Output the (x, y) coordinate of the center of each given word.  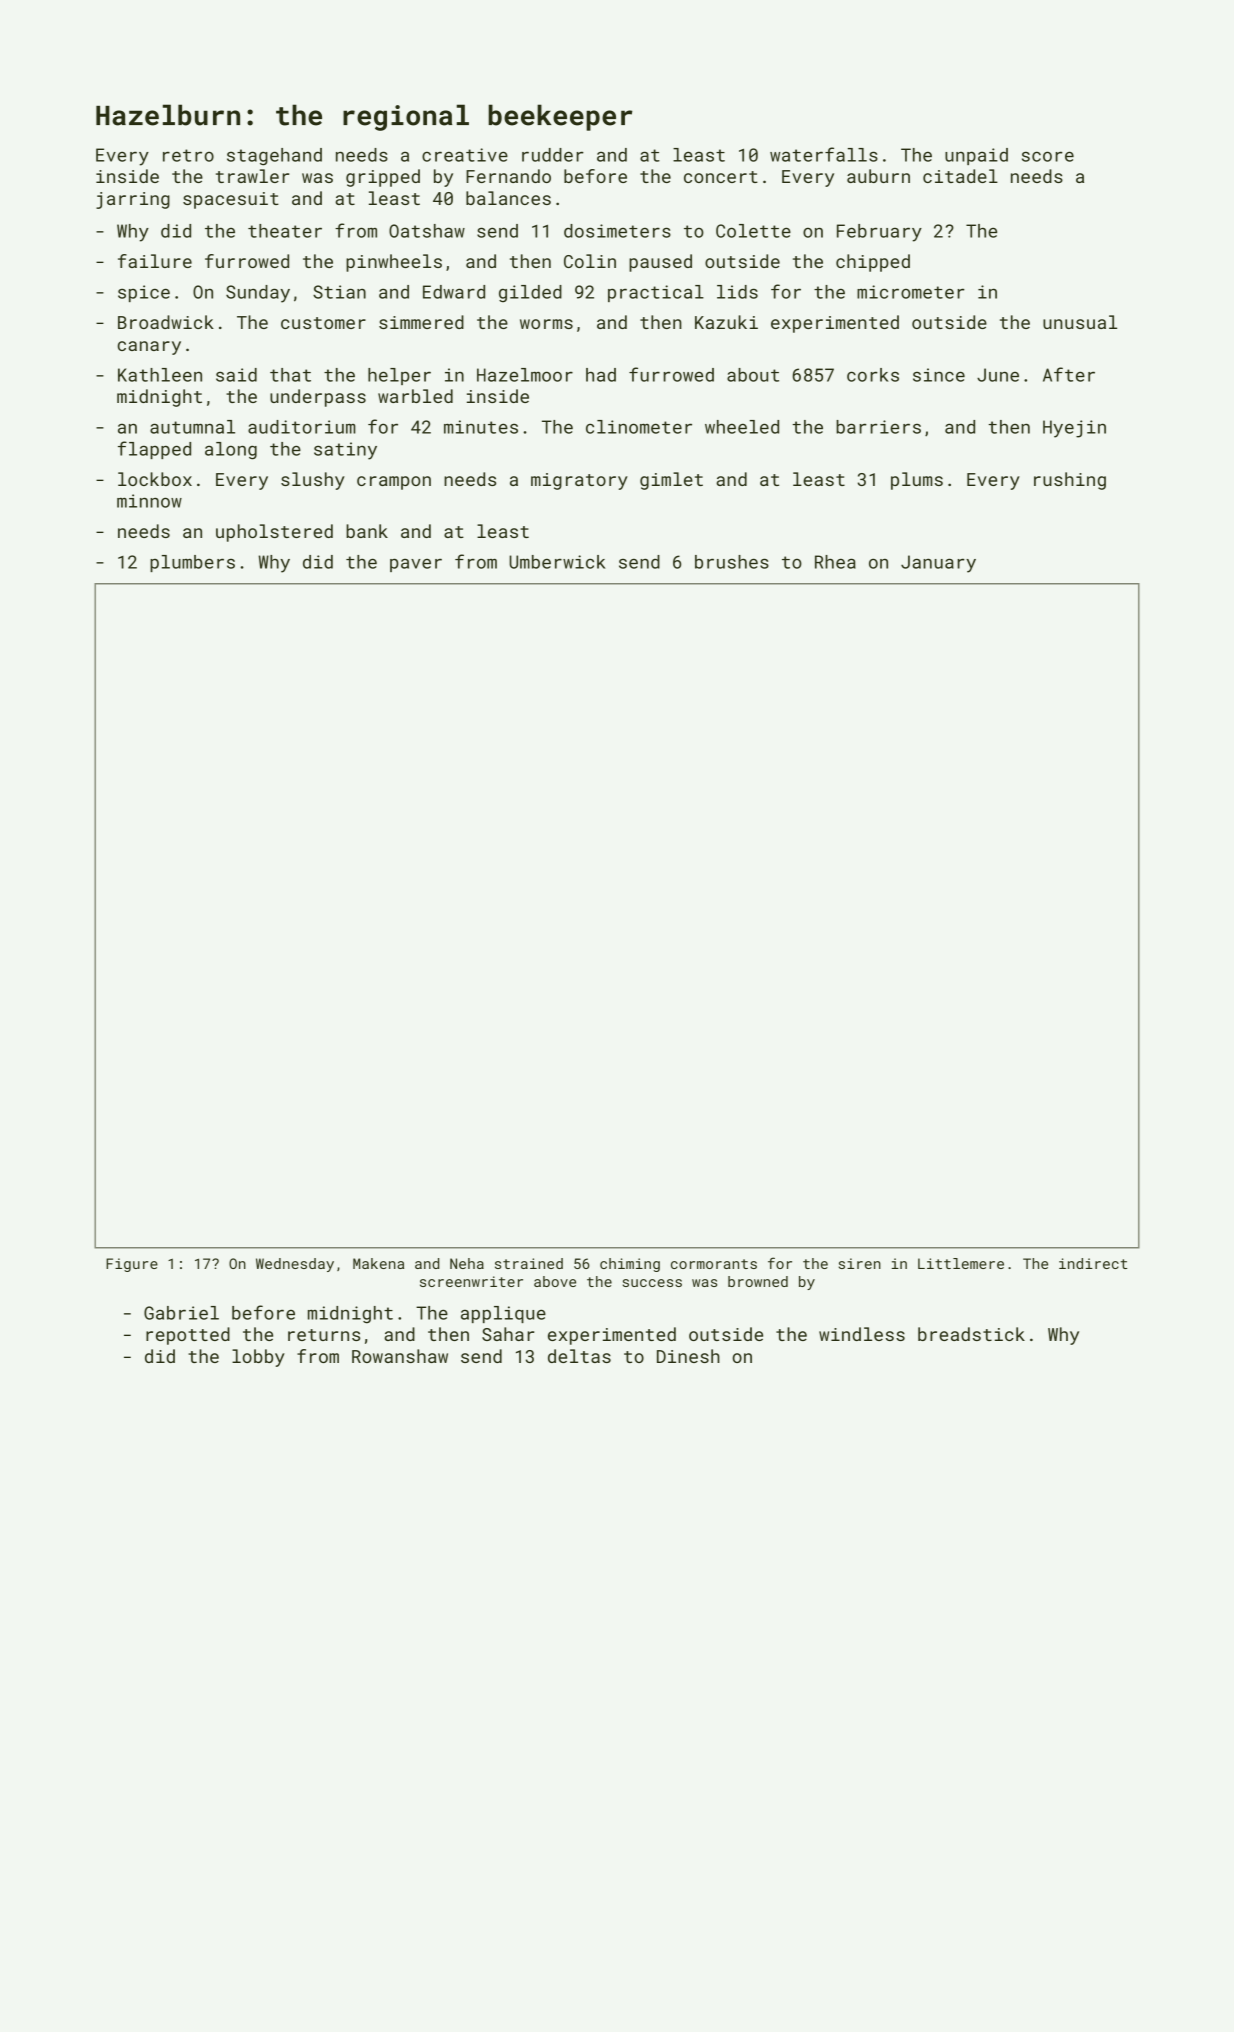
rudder (553, 155)
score (1048, 156)
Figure (132, 1265)
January (938, 564)
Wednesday (295, 1265)
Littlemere (961, 1263)
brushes (732, 562)
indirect (1093, 1263)
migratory (579, 481)
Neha (467, 1263)
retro (188, 155)
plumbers (192, 563)
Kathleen (160, 375)
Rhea (835, 562)
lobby (258, 1358)
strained (529, 1263)
